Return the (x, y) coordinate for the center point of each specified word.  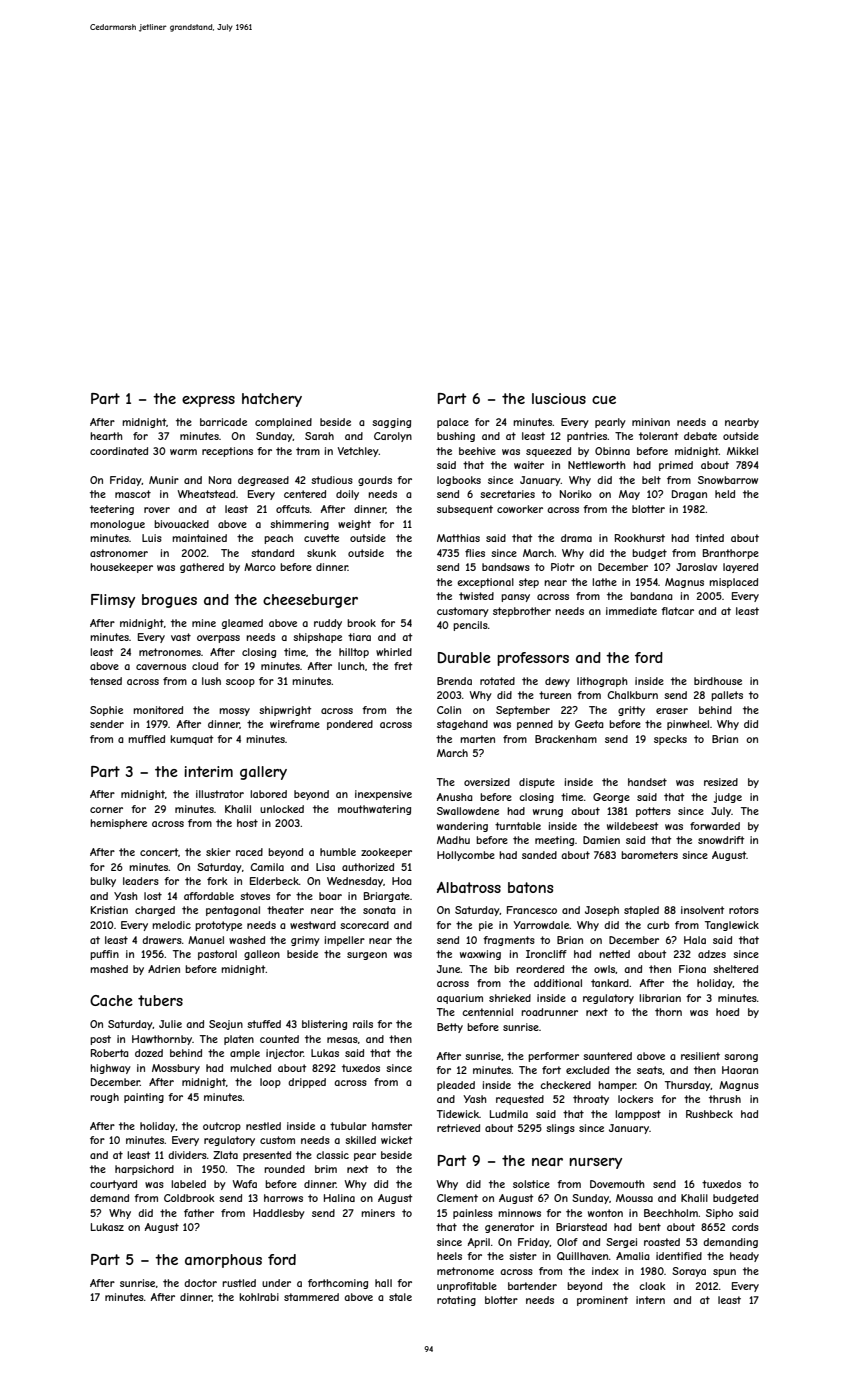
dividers (187, 1155)
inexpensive (383, 795)
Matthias (458, 538)
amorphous (223, 1261)
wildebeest (632, 826)
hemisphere (118, 824)
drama (576, 538)
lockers (635, 1099)
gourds (375, 481)
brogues (169, 601)
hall (383, 1283)
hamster (392, 1126)
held (725, 494)
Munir (164, 480)
